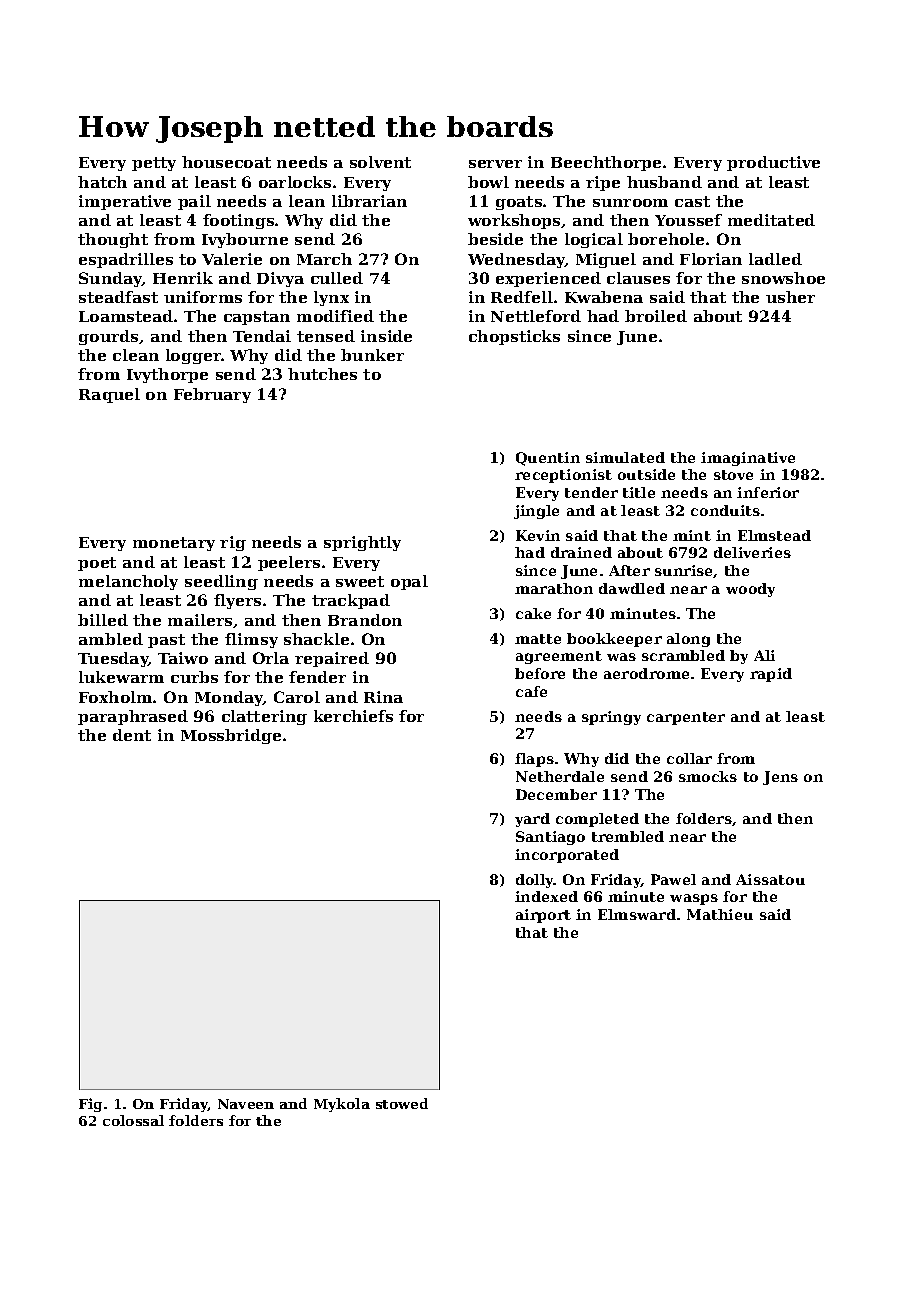  Describe the element at coordinates (664, 182) in the image. I see `husband` at that location.
